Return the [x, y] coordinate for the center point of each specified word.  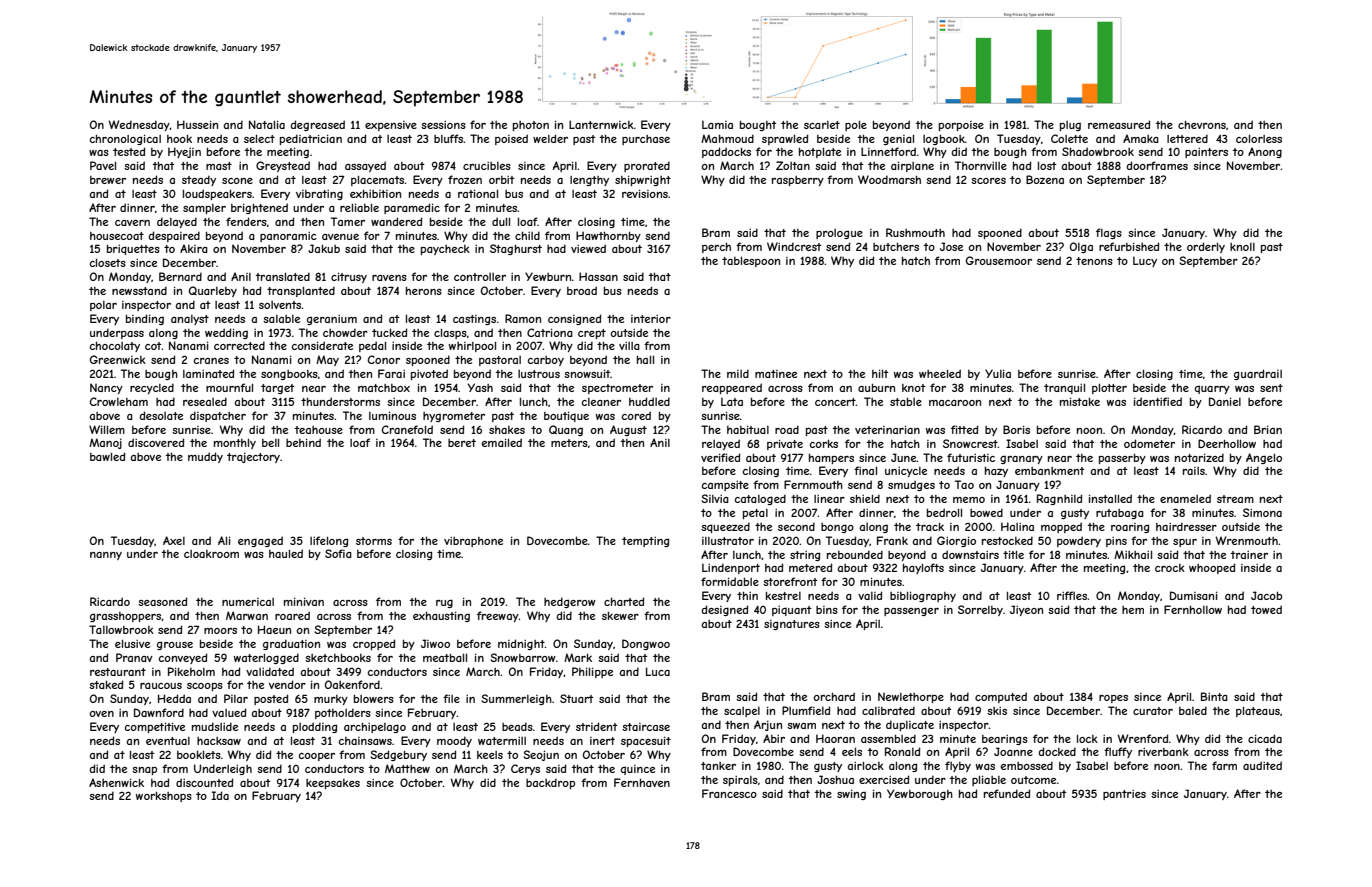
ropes [1113, 699]
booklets [199, 754]
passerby [1122, 458]
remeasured [1119, 124]
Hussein [197, 124]
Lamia [717, 124]
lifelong [329, 541]
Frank [892, 540]
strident [597, 726]
